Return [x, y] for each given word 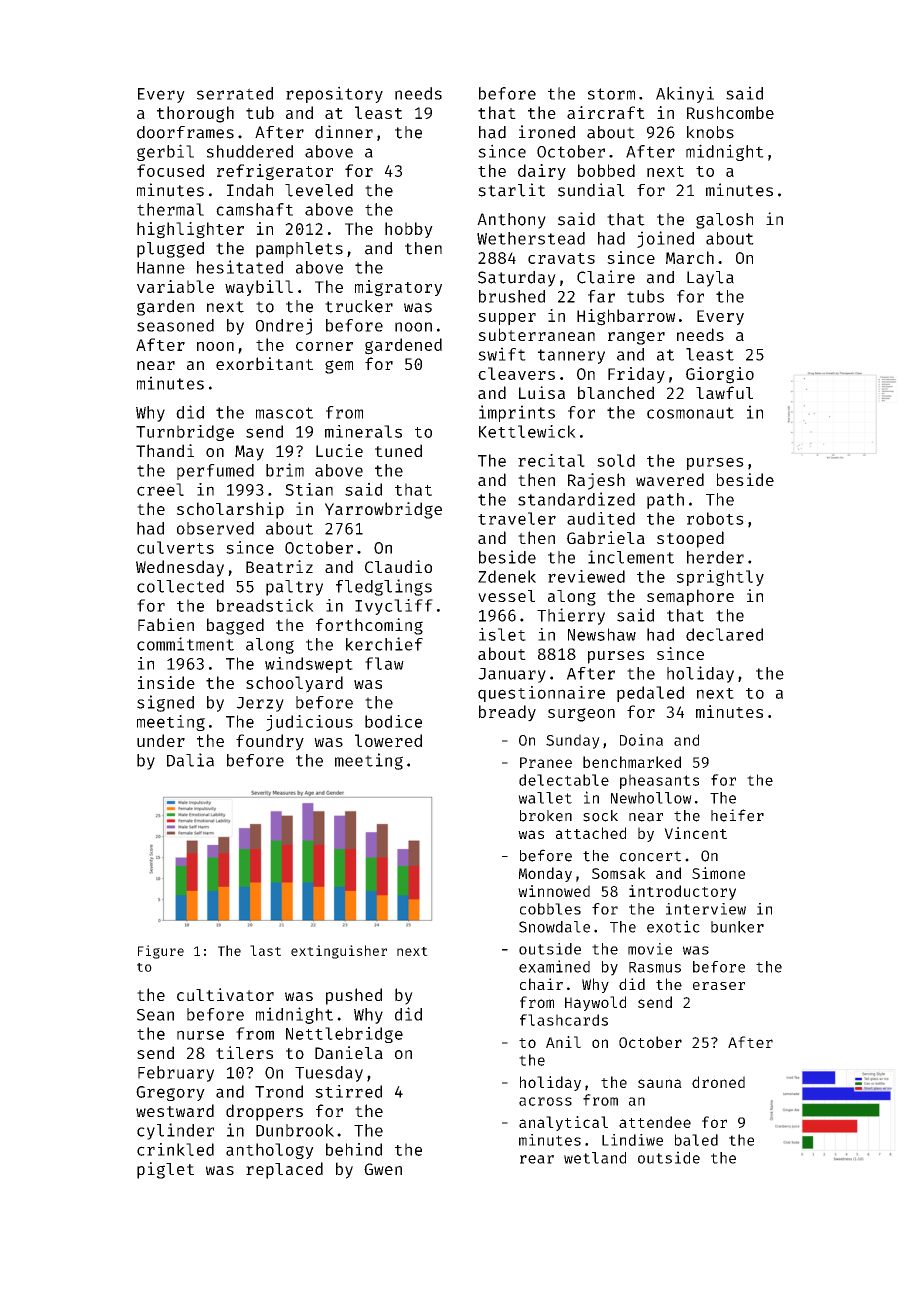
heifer [737, 815]
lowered [388, 740]
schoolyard [294, 684]
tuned [398, 450]
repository [334, 94]
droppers [264, 1112]
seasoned [175, 325]
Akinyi [685, 94]
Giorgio [720, 375]
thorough [195, 114]
